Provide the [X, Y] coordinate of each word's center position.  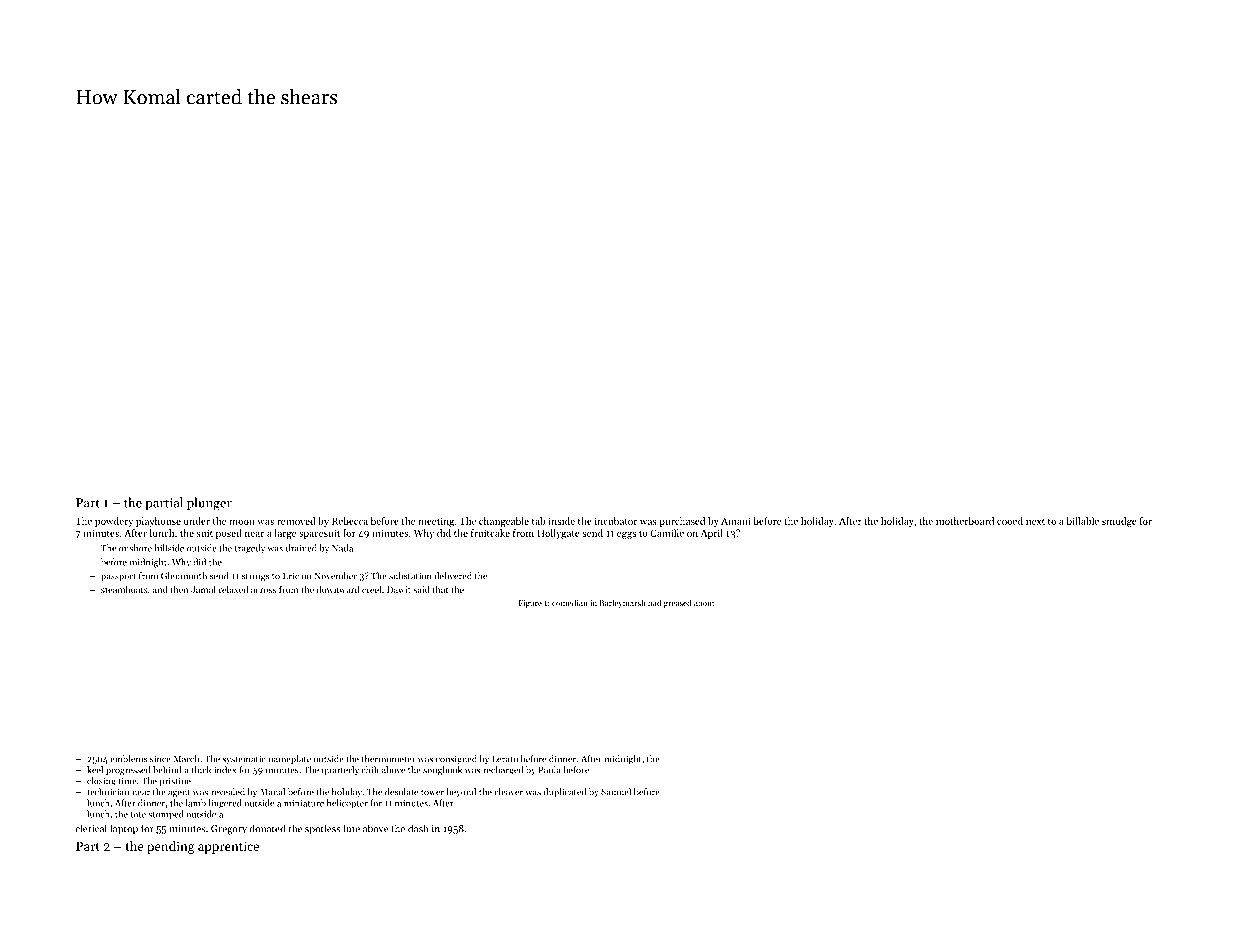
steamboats [124, 589]
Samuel [616, 792]
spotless [322, 829]
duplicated [564, 792]
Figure [530, 604]
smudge [1119, 522]
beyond [461, 792]
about [704, 602]
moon [242, 522]
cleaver [508, 792]
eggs [626, 535]
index [225, 770]
